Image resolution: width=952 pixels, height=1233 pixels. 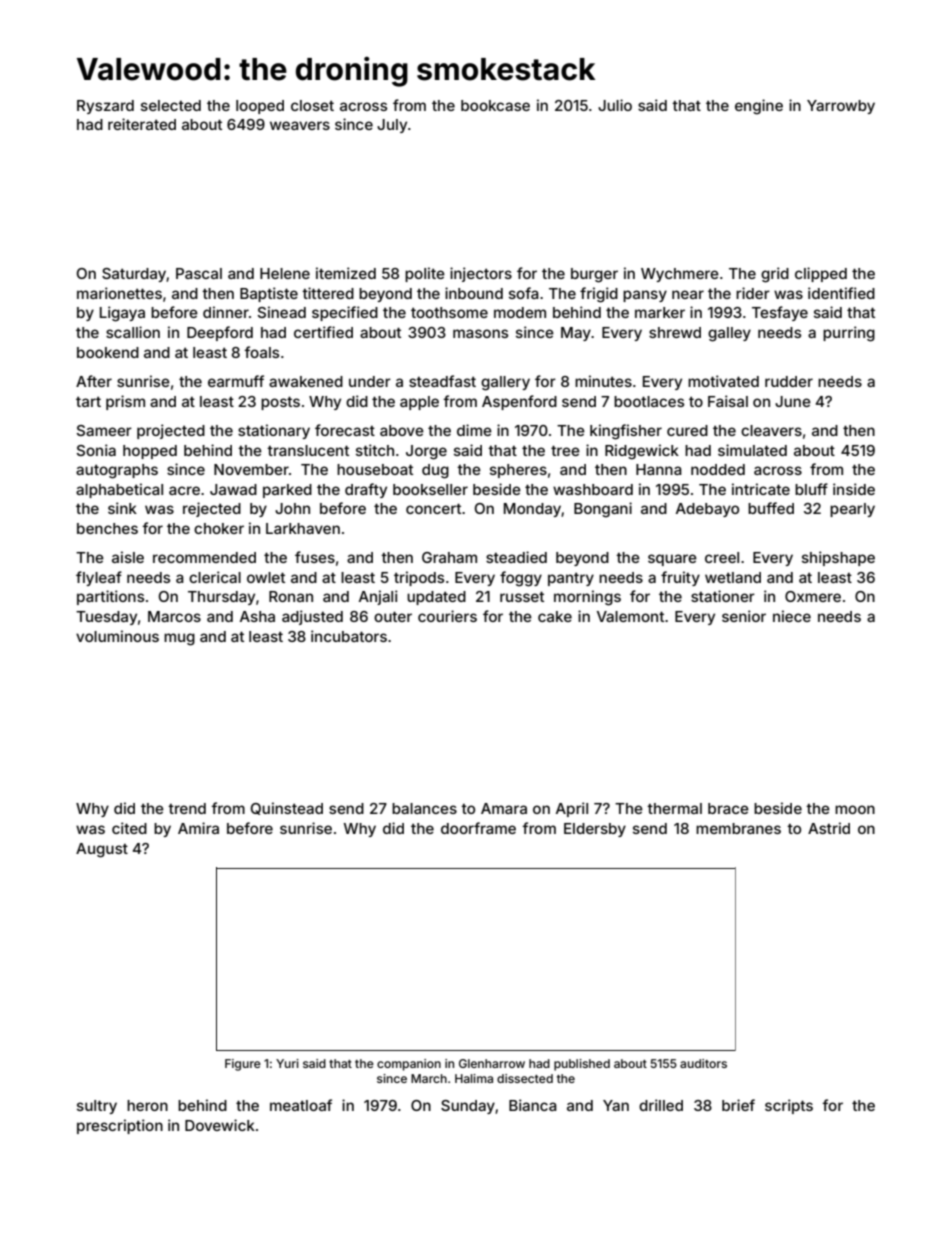 I want to click on bookcase, so click(x=495, y=105).
